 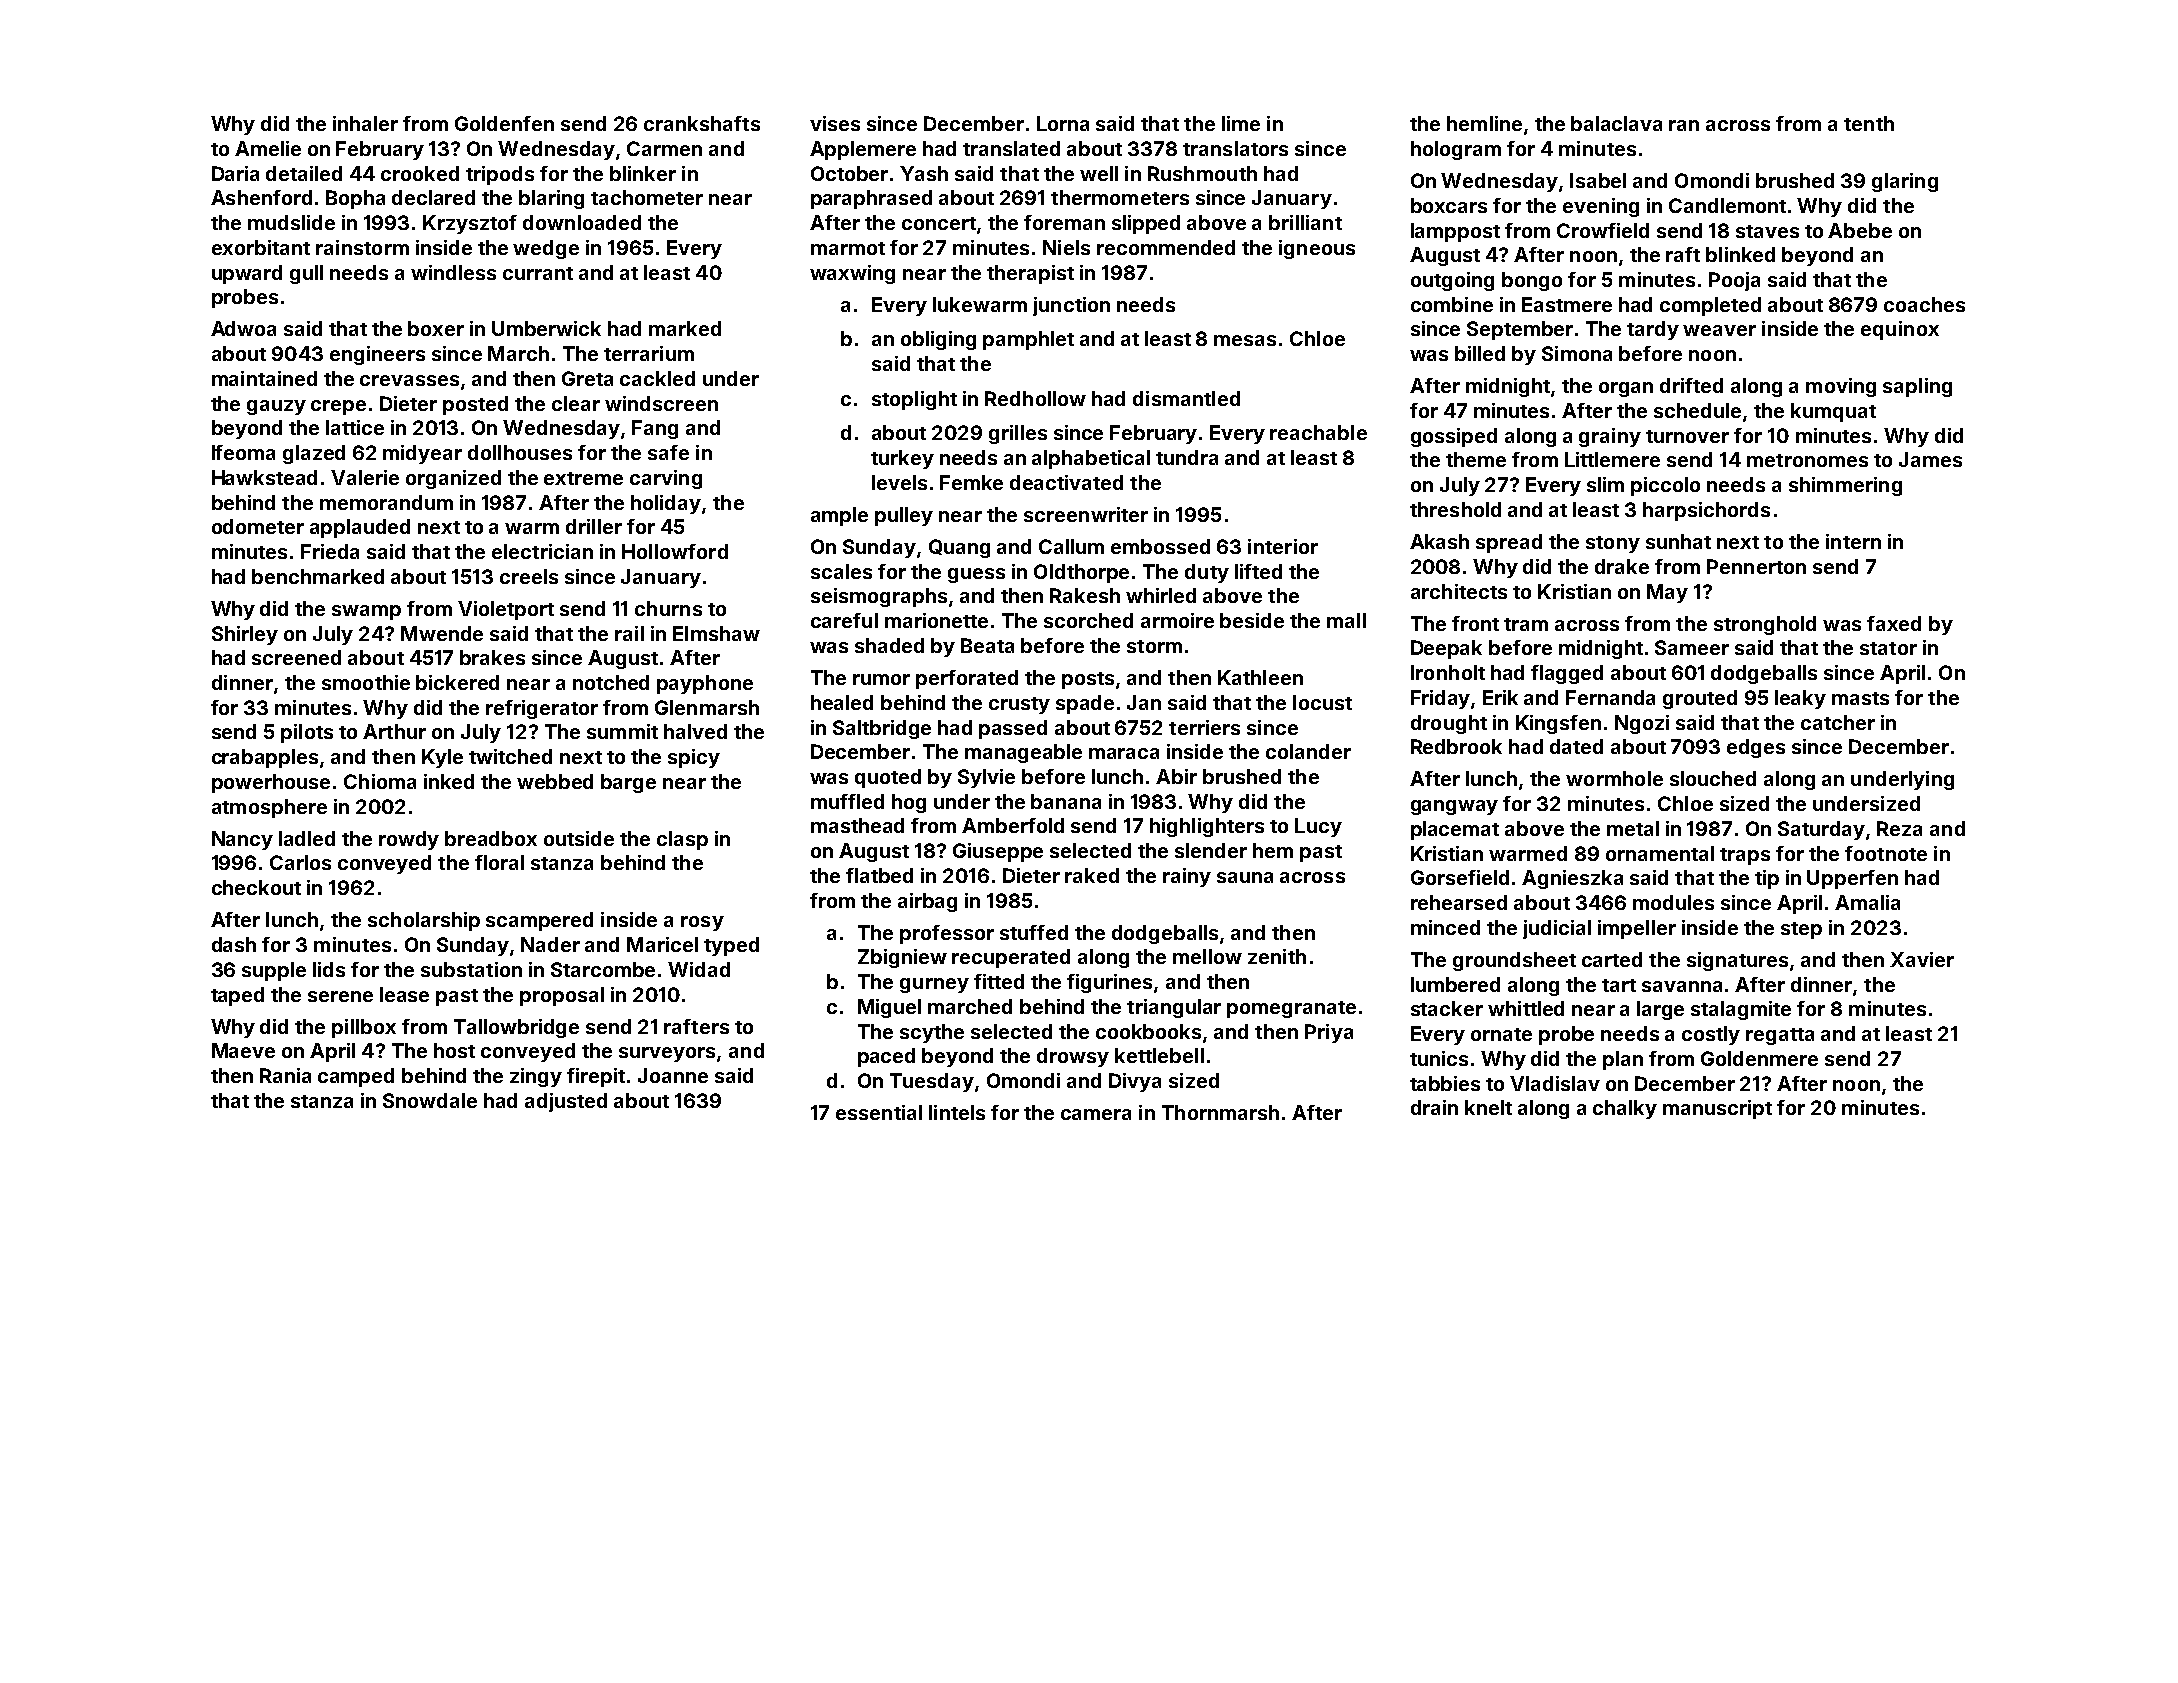 I want to click on pulley, so click(x=904, y=516).
